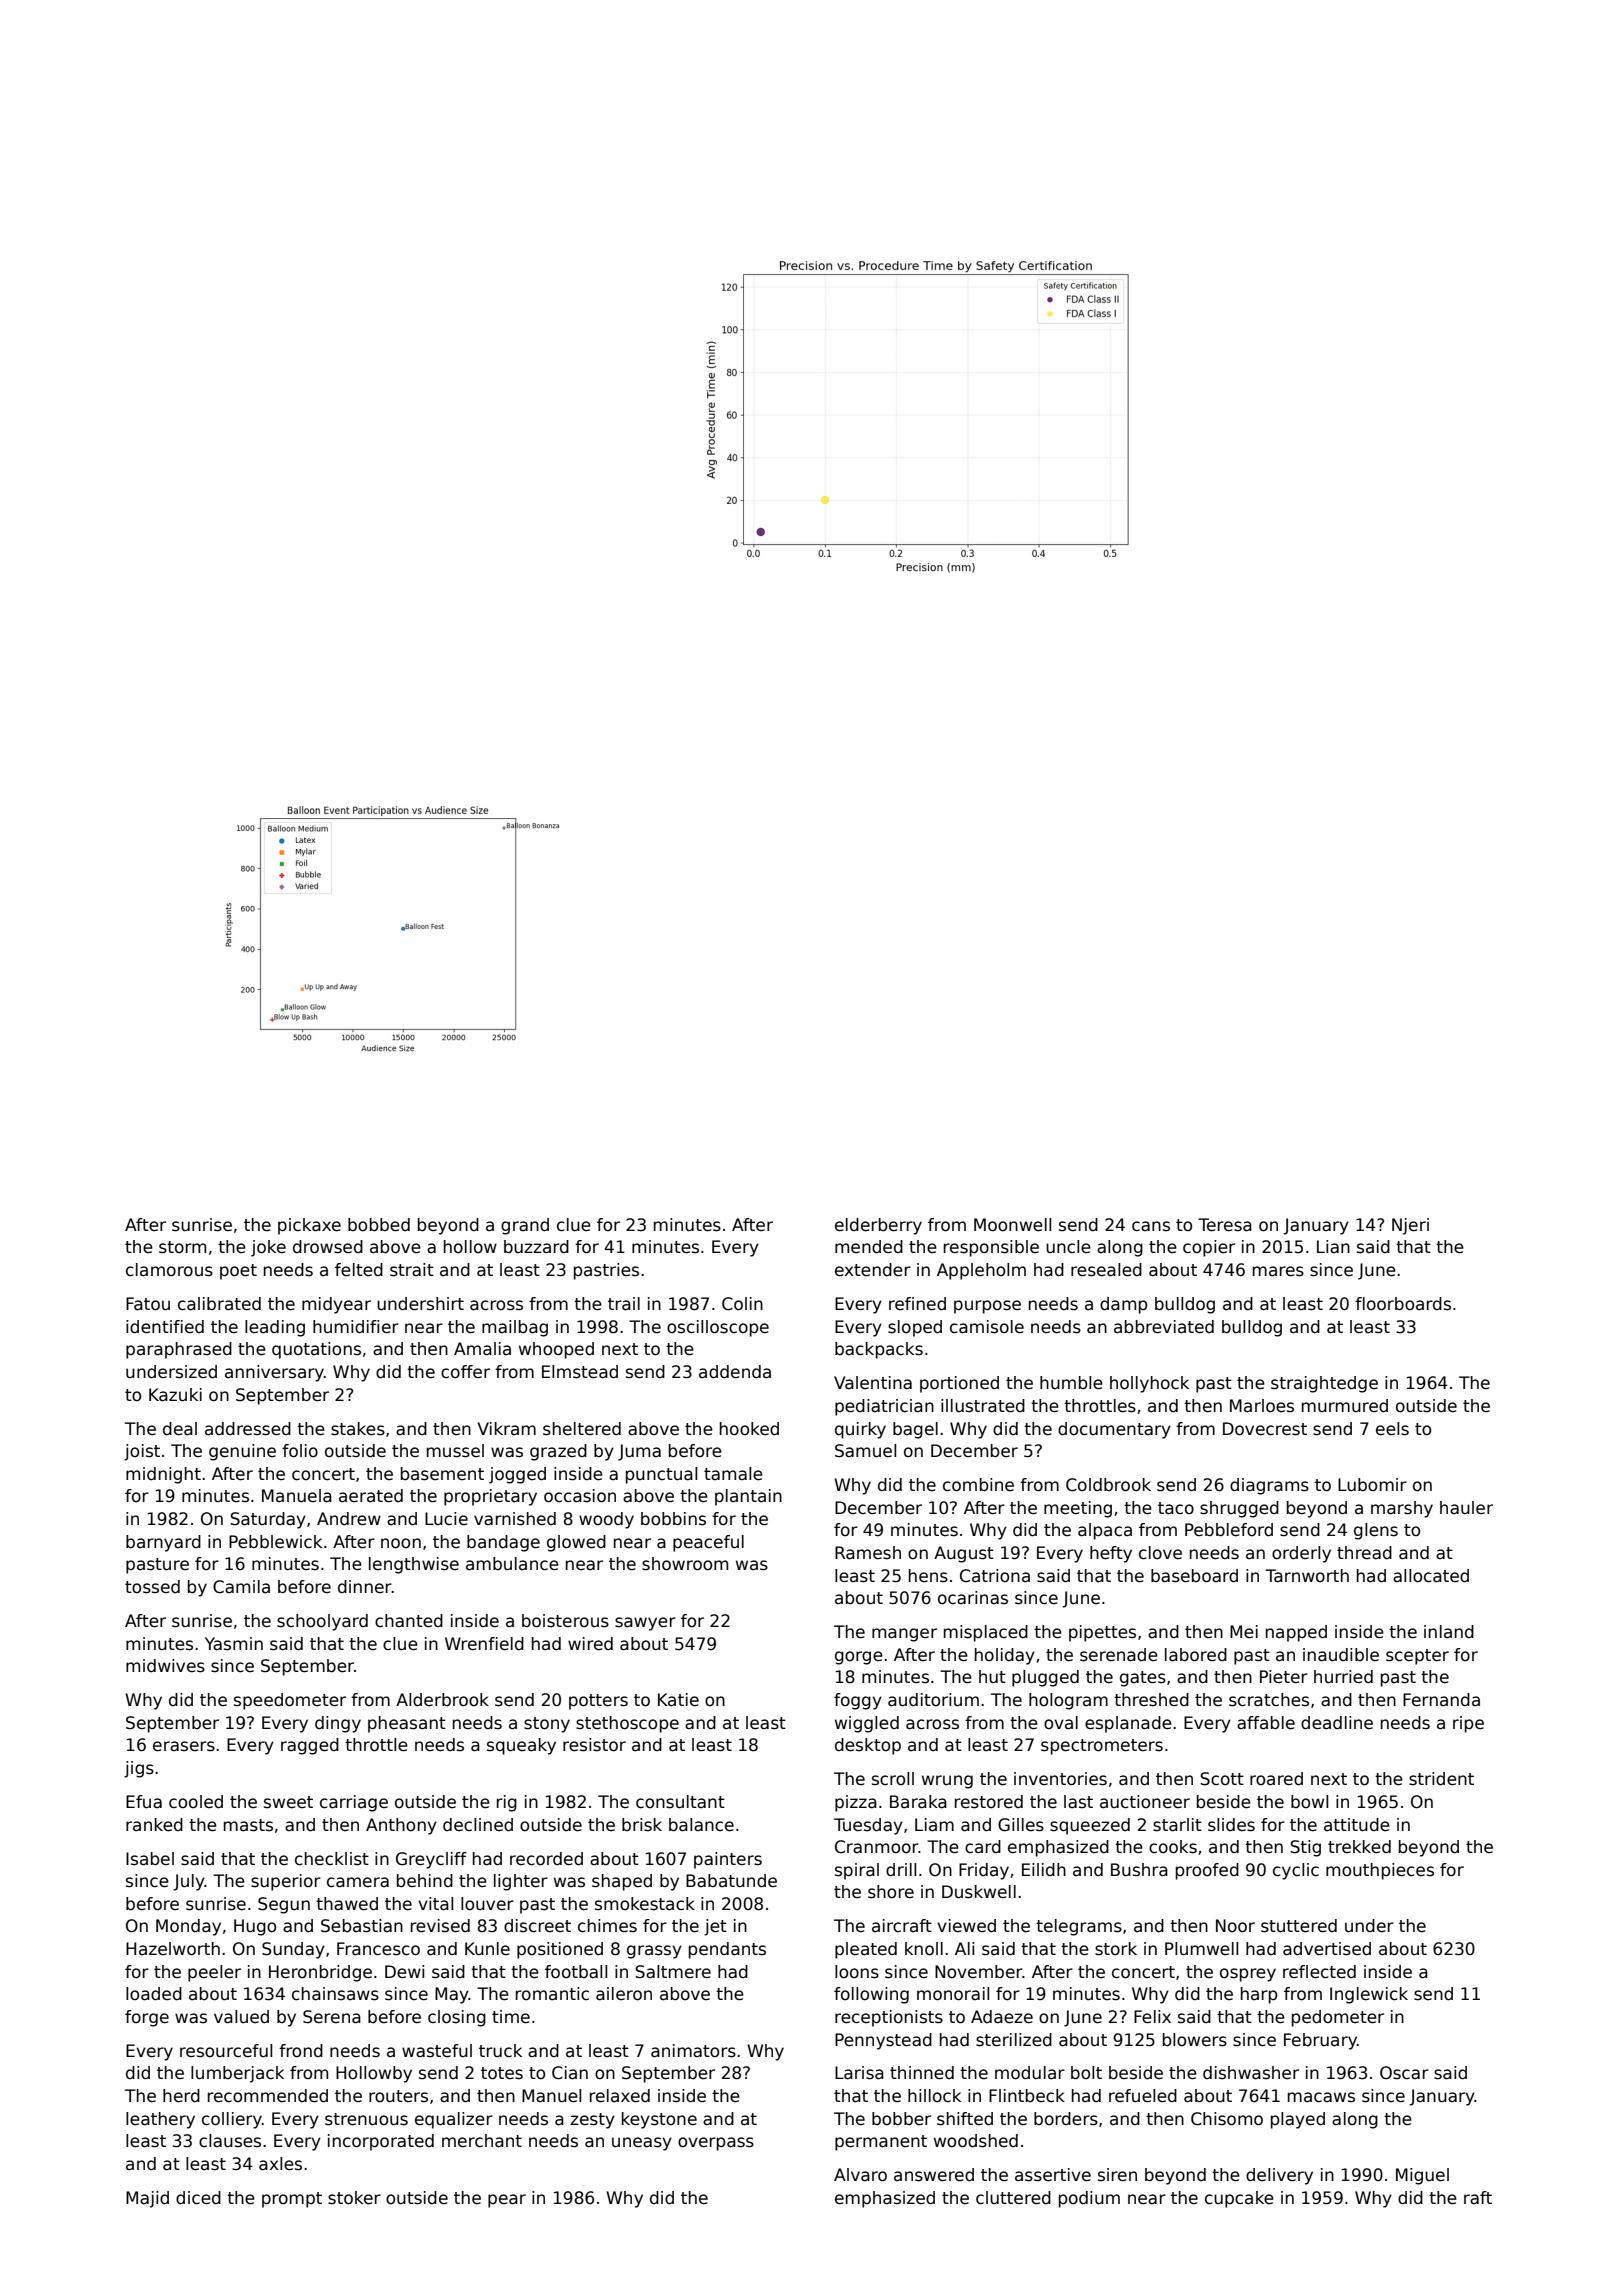 The width and height of the screenshot is (1620, 2292). What do you see at coordinates (716, 2144) in the screenshot?
I see `overpass` at bounding box center [716, 2144].
